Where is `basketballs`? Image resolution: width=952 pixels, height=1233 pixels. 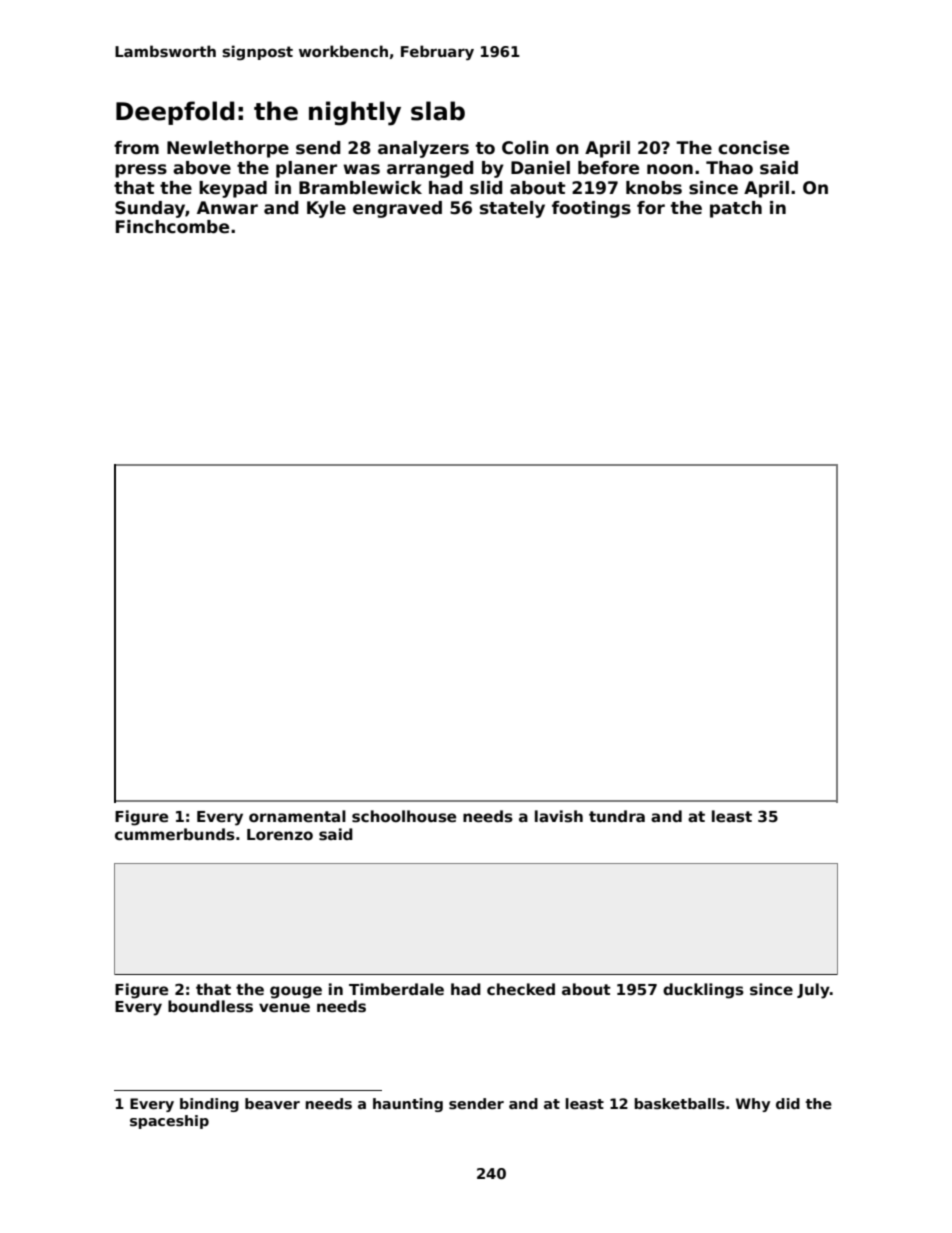 basketballs is located at coordinates (680, 1103).
